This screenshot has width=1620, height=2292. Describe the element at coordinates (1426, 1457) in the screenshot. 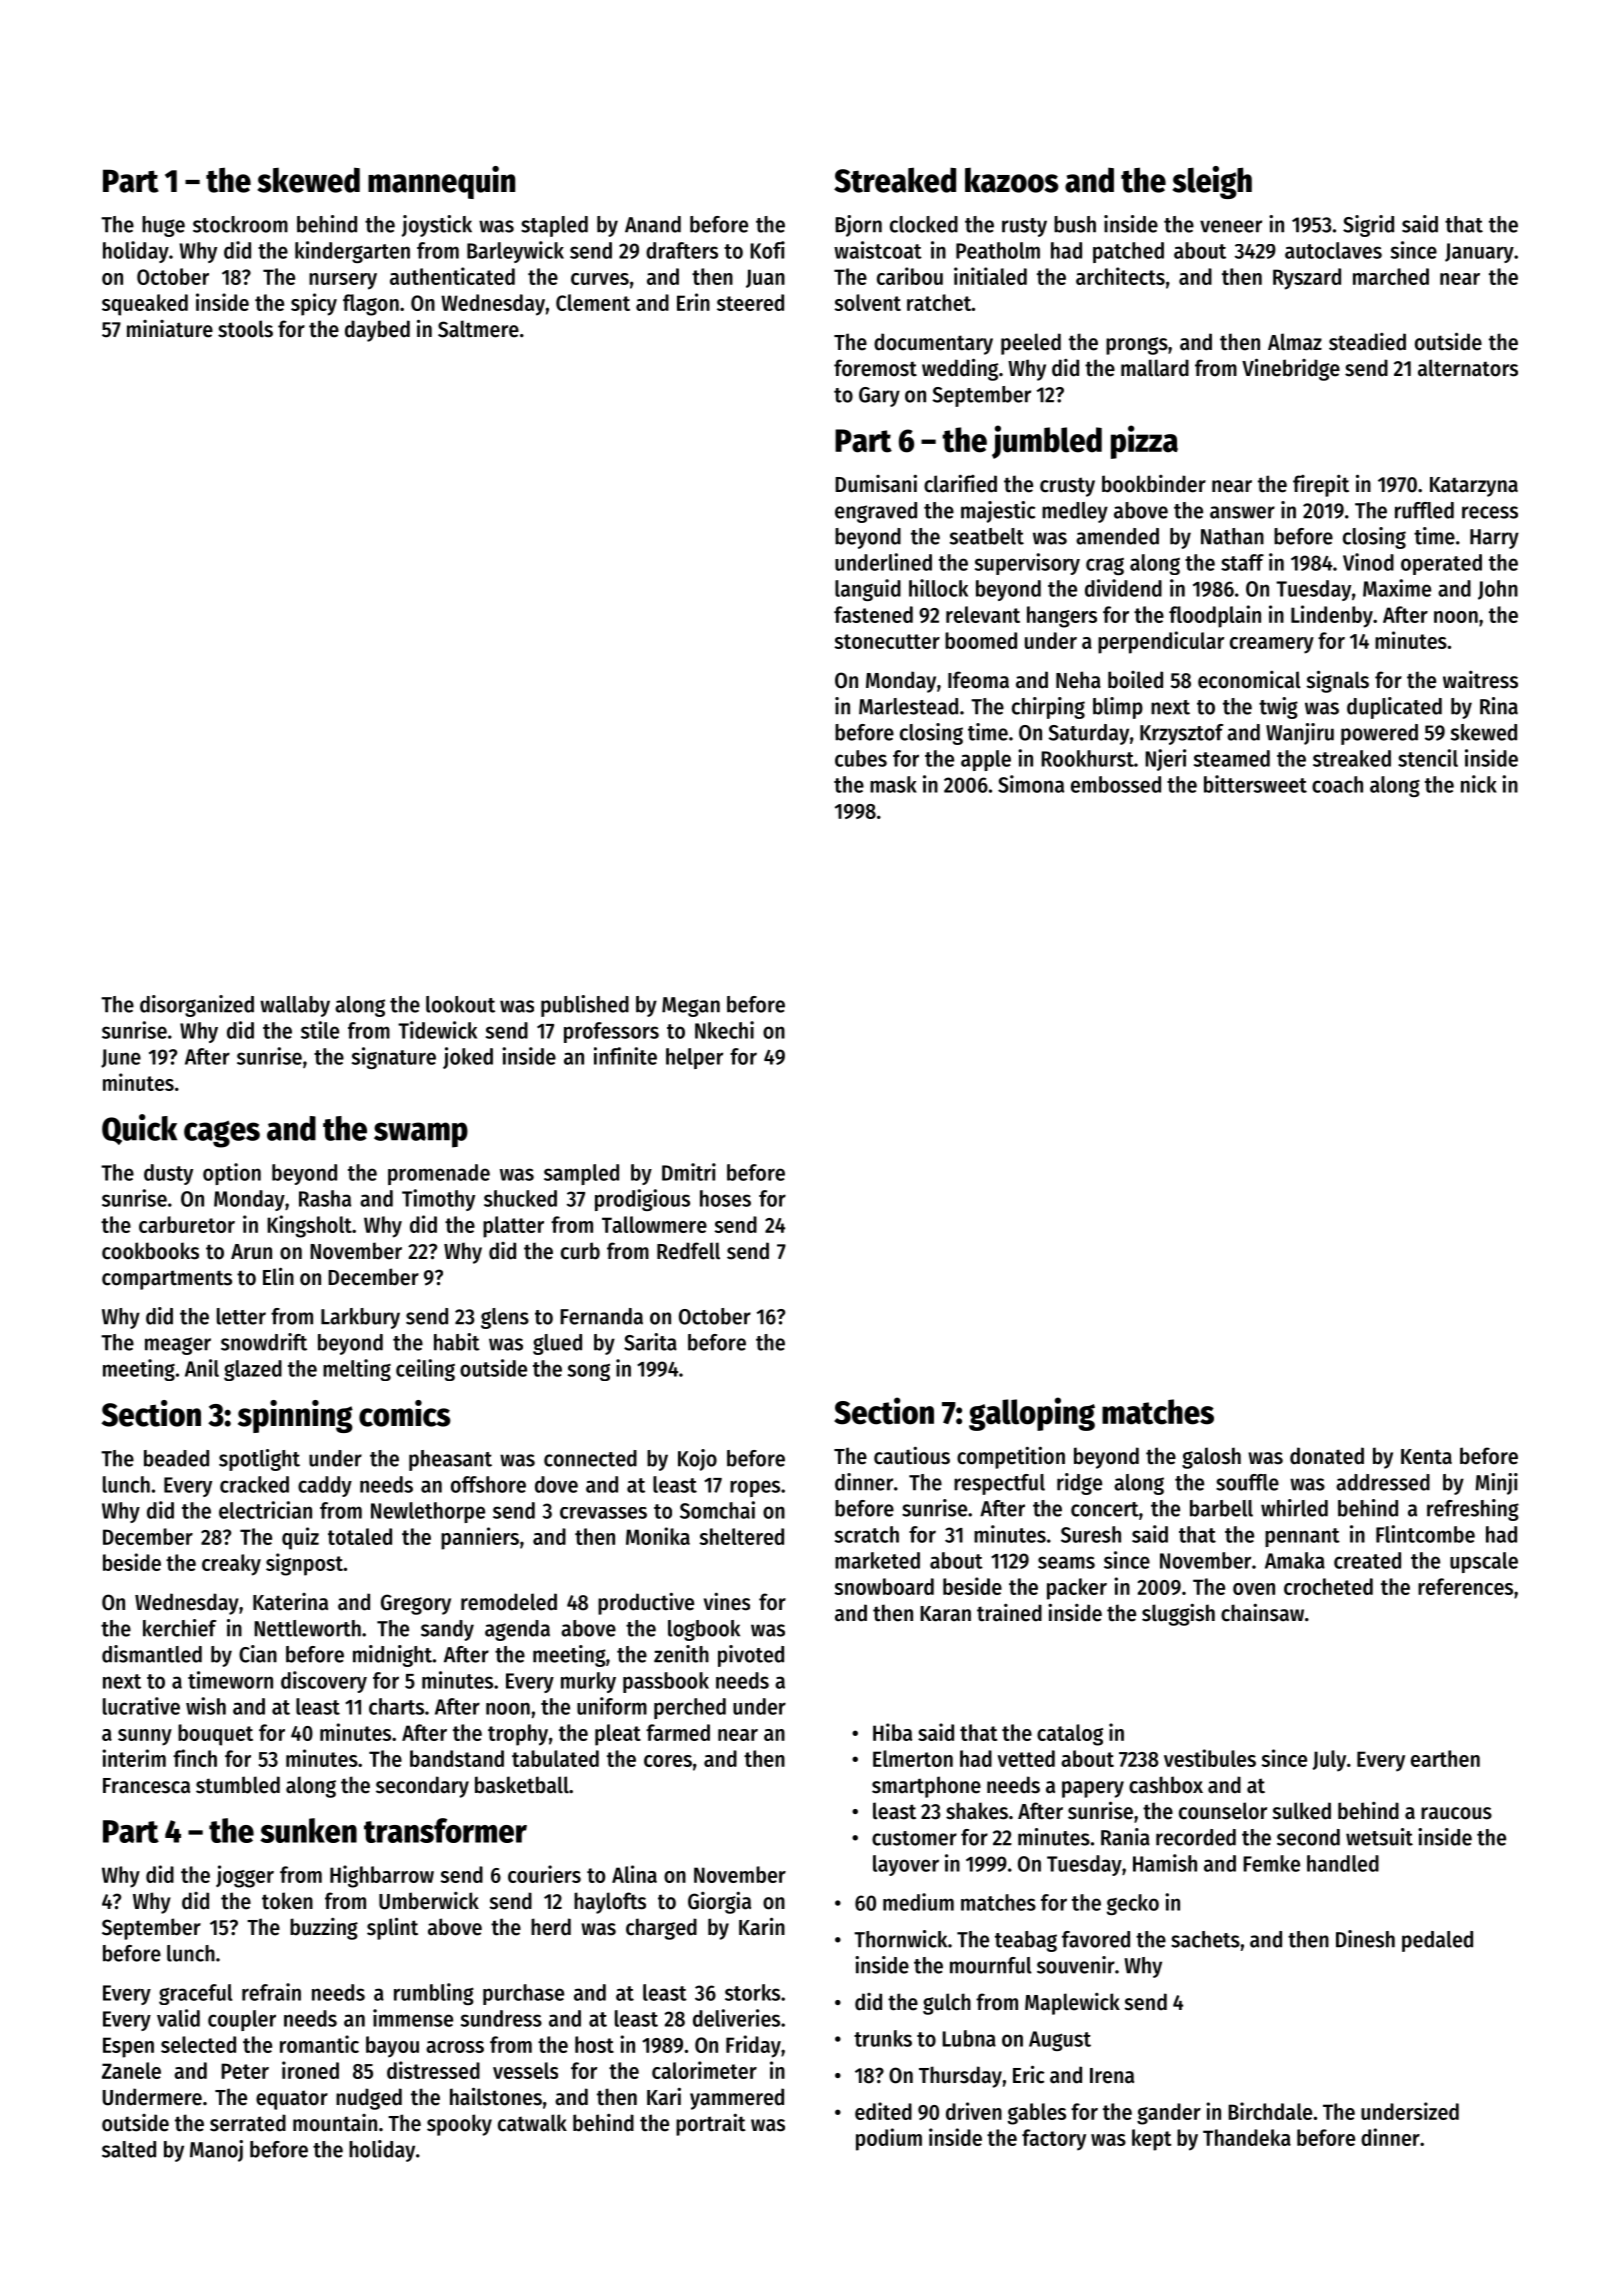

I see `Kenta` at that location.
